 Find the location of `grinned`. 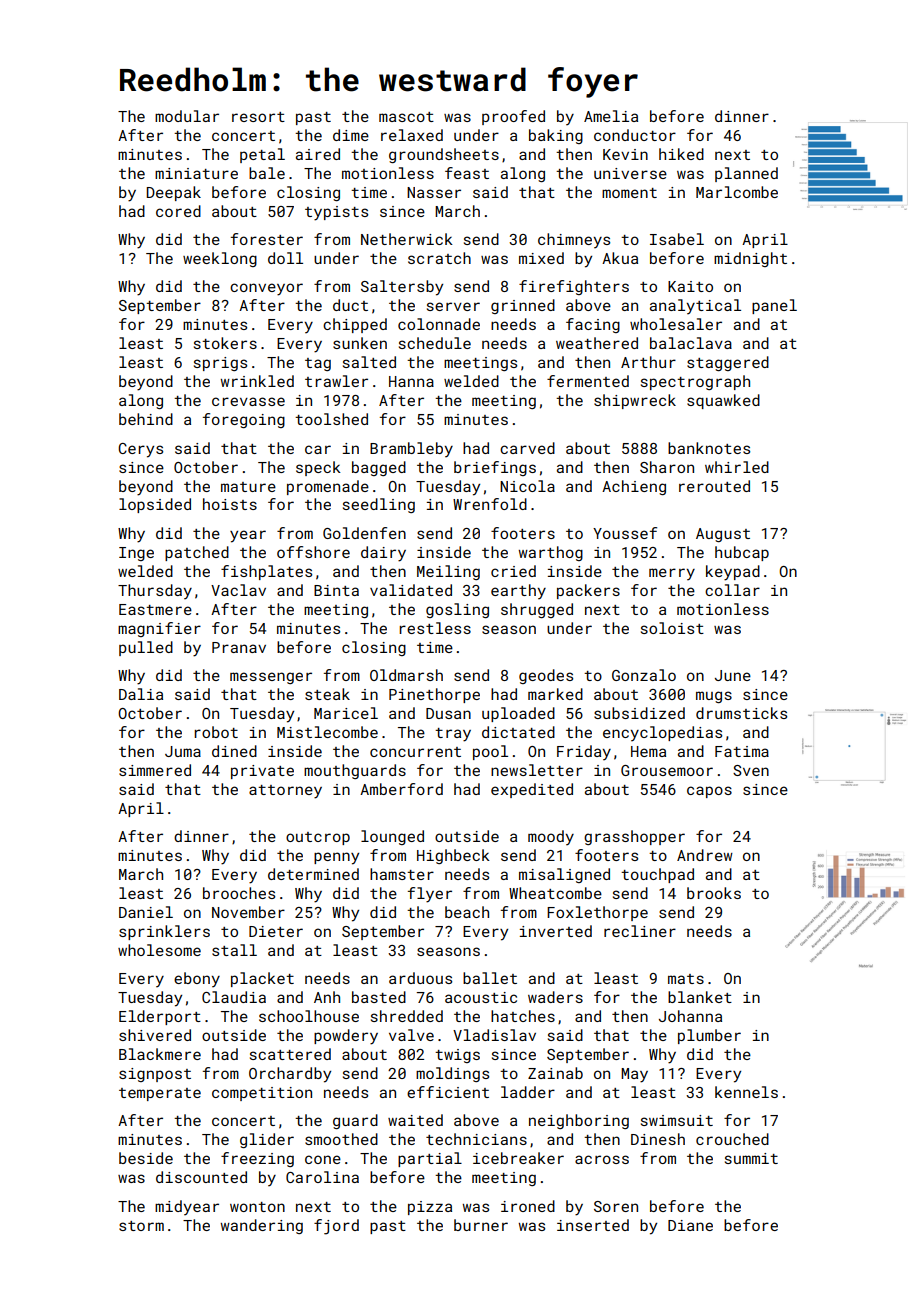

grinned is located at coordinates (523, 306).
